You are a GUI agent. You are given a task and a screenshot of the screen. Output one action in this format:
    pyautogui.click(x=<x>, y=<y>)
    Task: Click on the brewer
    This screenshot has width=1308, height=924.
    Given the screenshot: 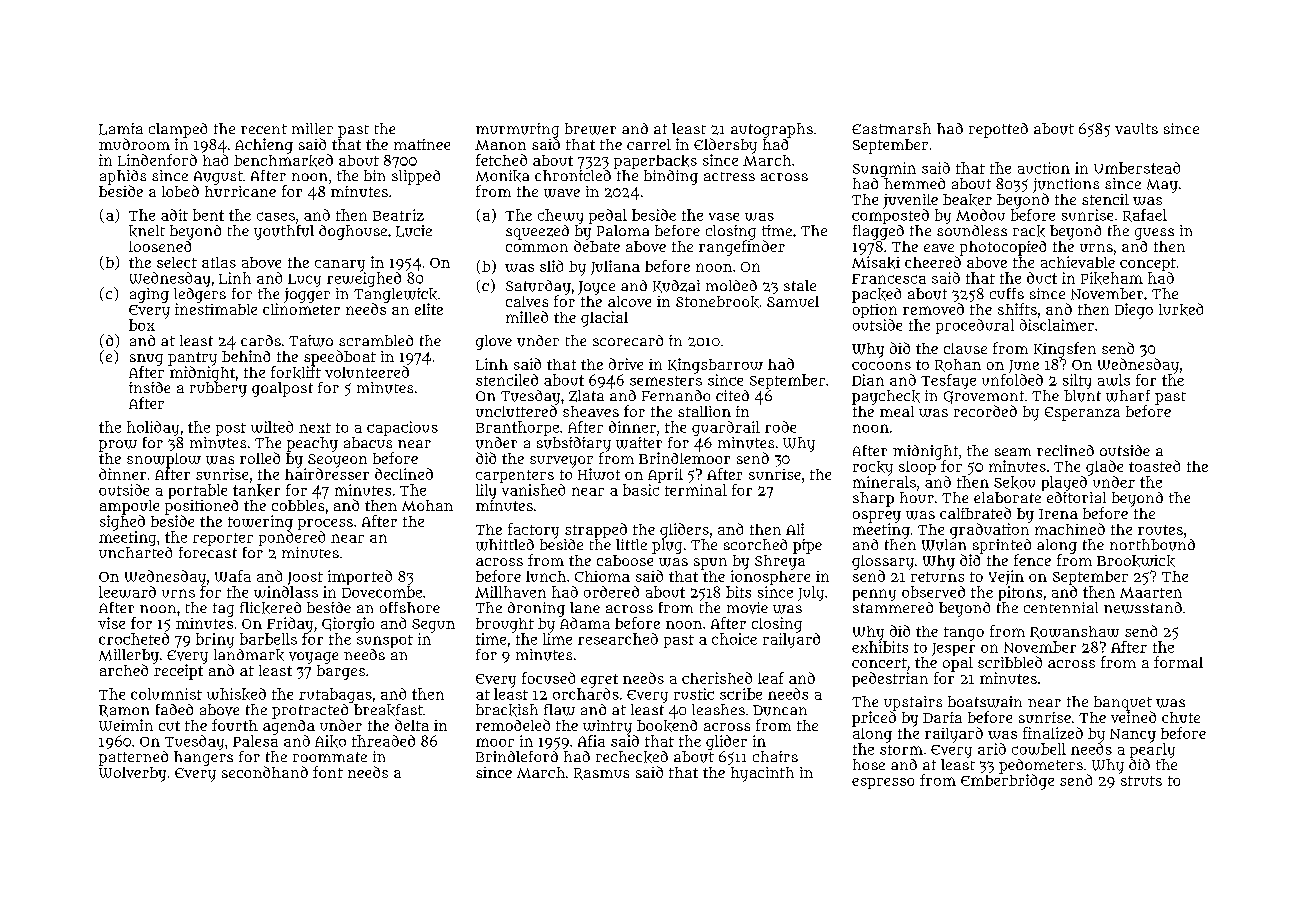 What is the action you would take?
    pyautogui.click(x=590, y=129)
